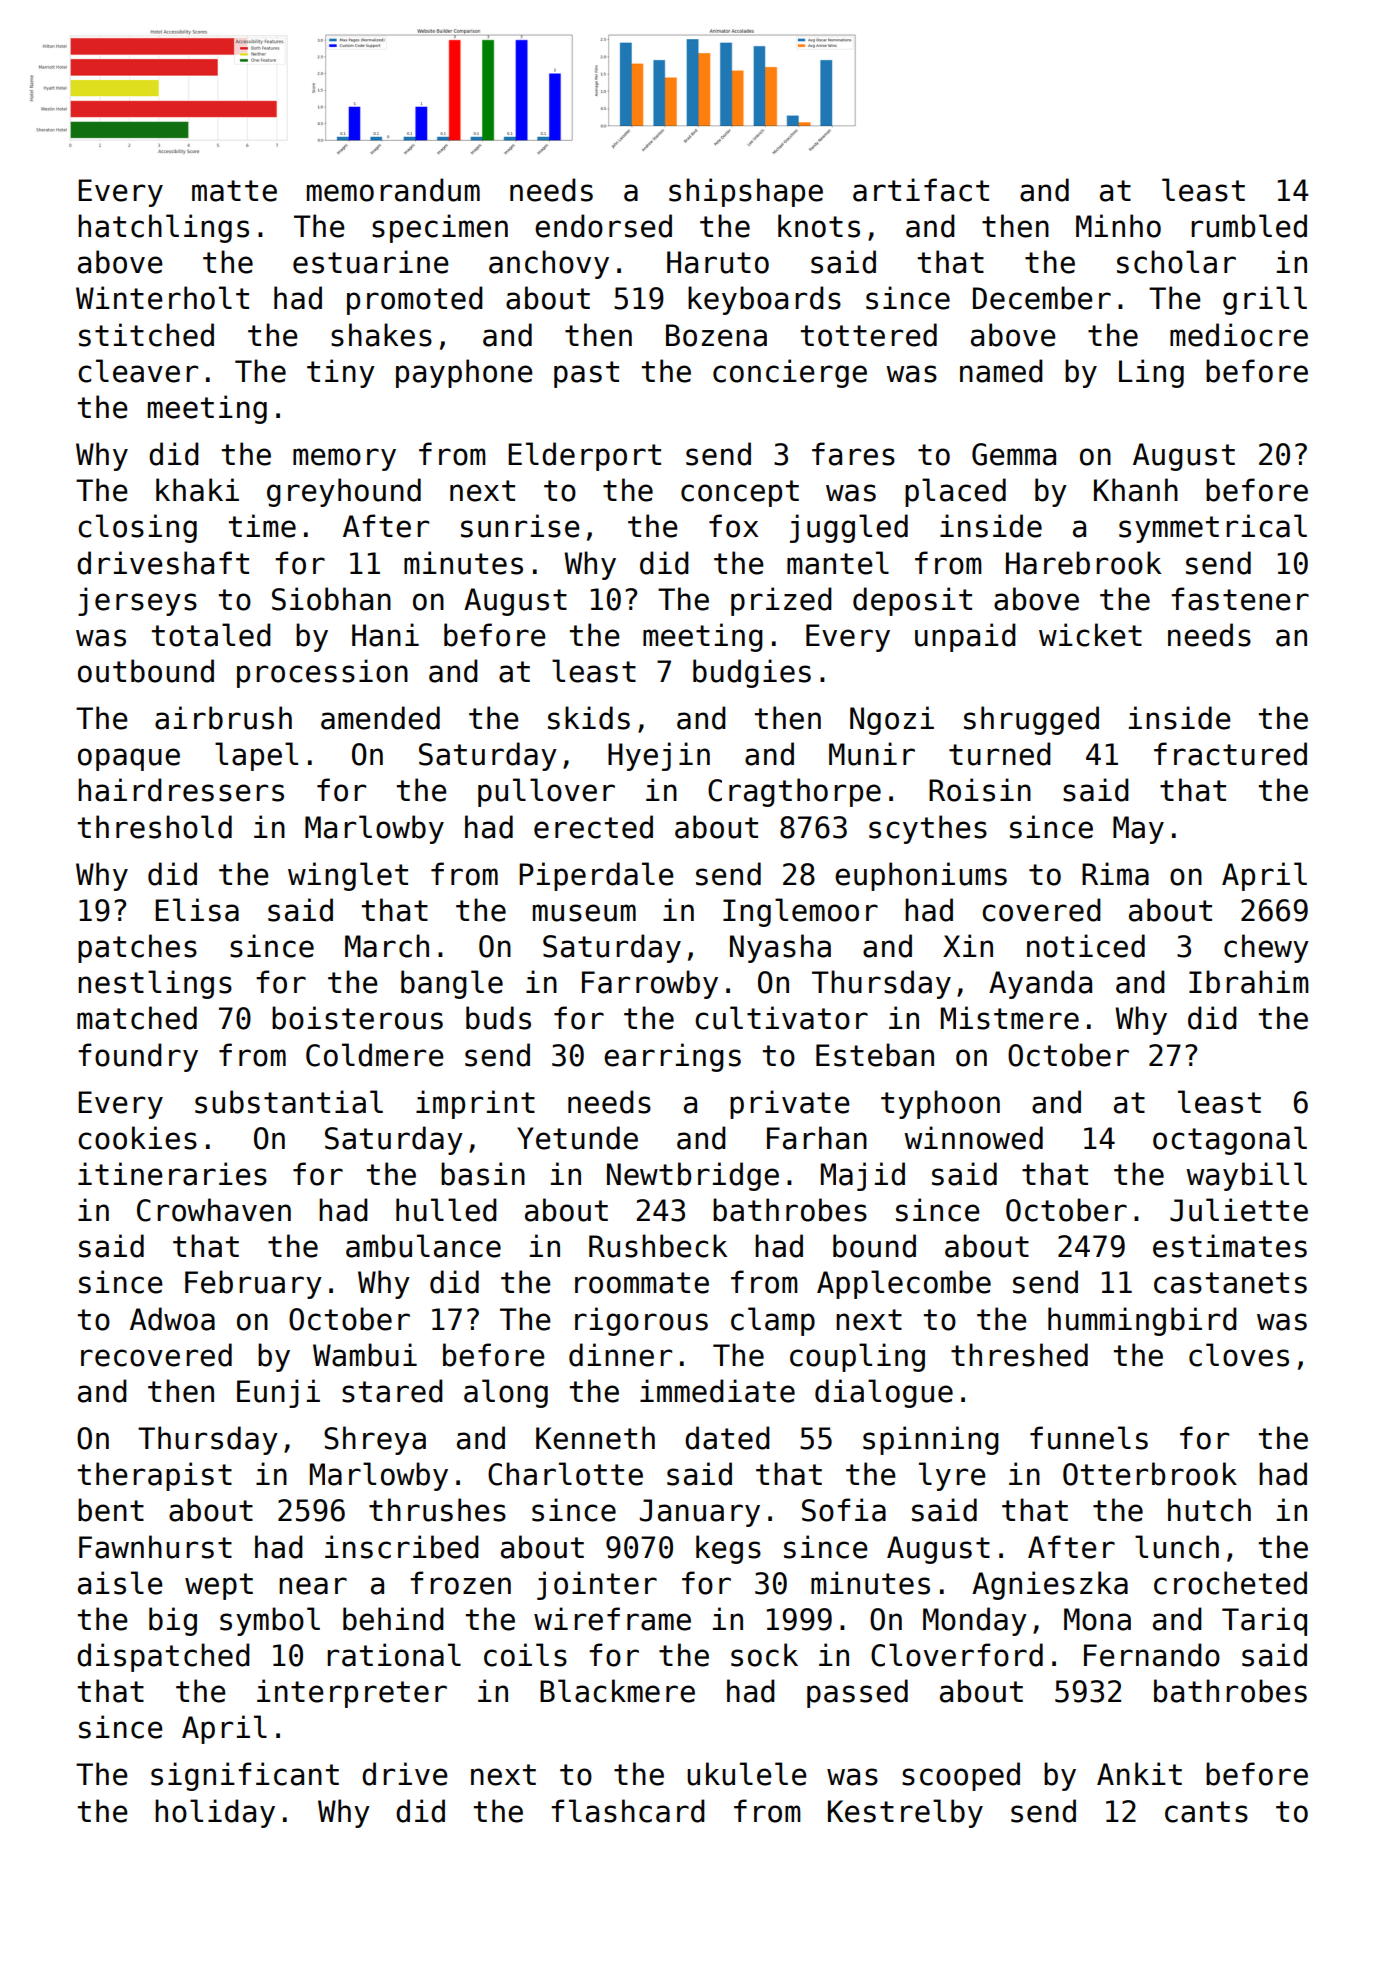  What do you see at coordinates (1240, 599) in the screenshot?
I see `fastener` at bounding box center [1240, 599].
